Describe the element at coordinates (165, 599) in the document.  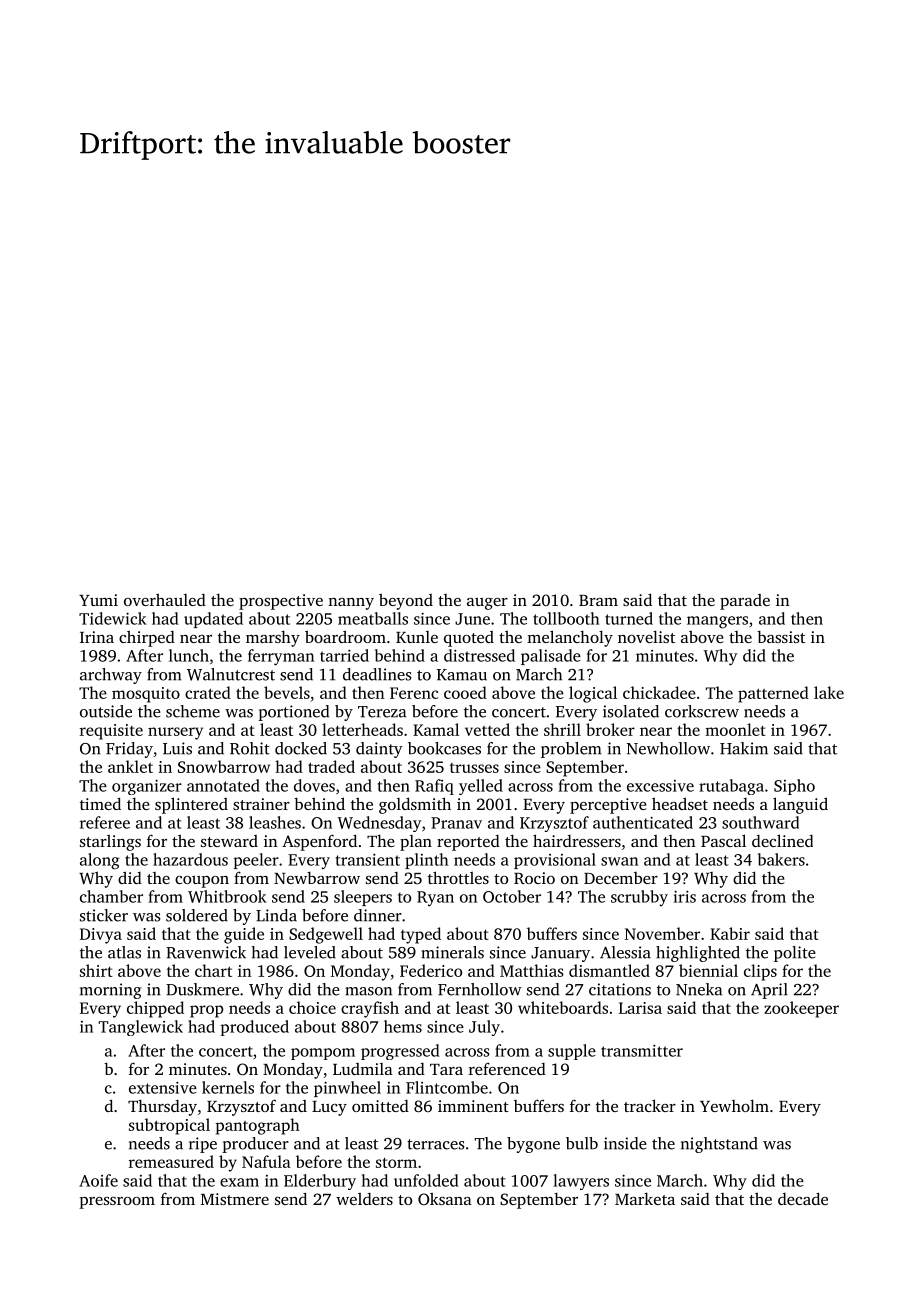
I see `overhauled` at that location.
